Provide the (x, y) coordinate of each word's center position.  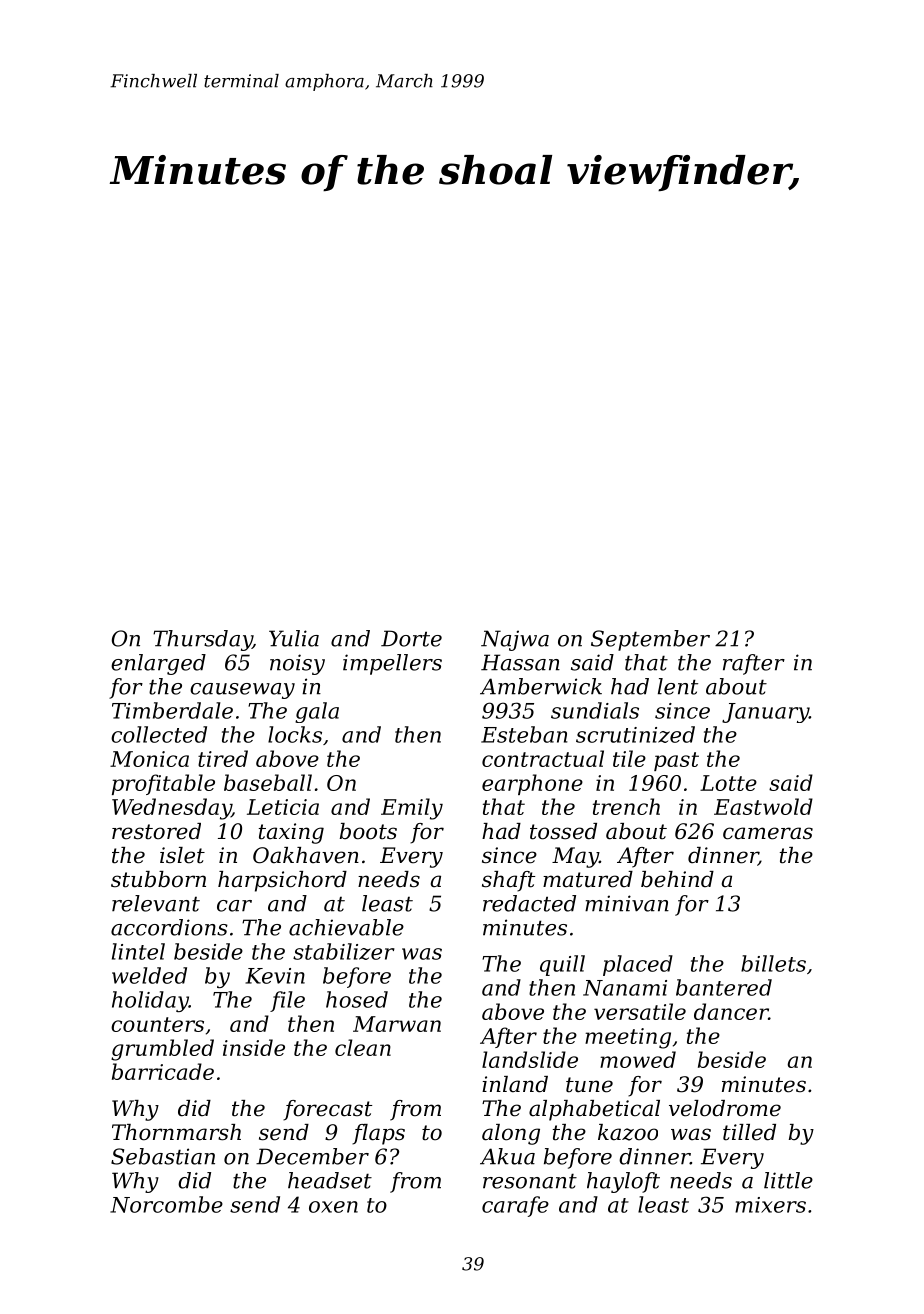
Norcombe (166, 1204)
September (650, 640)
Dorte (411, 638)
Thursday (202, 640)
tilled (749, 1132)
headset (330, 1180)
